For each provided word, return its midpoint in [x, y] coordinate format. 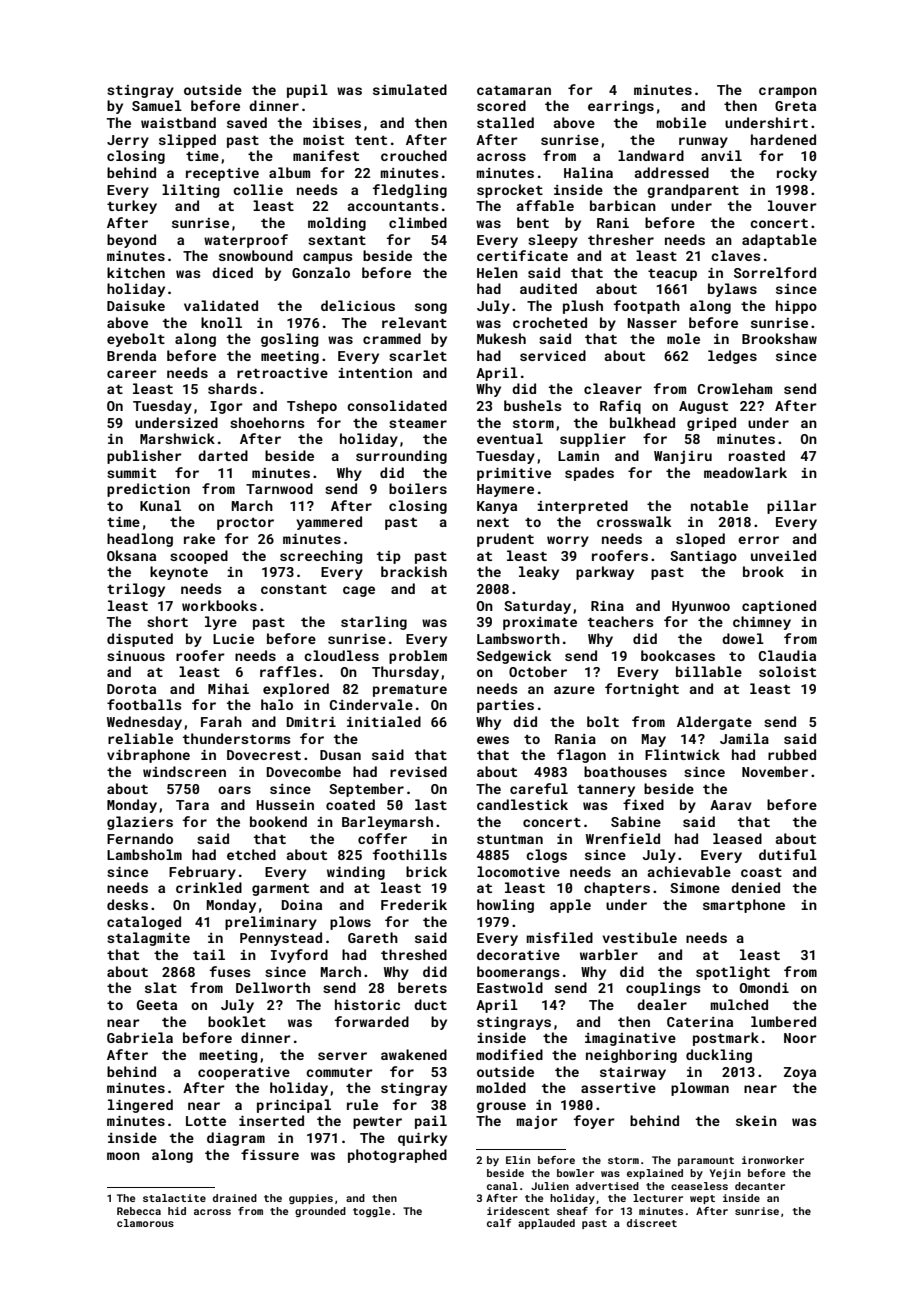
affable [545, 205]
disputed [140, 640]
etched [251, 854]
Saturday [537, 607]
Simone [695, 888]
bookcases [678, 655]
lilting [190, 191]
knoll [221, 322]
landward [651, 155]
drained [235, 1198]
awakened [414, 1054]
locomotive [518, 871]
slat [161, 987]
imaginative [630, 1039]
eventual [510, 438]
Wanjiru [683, 457]
